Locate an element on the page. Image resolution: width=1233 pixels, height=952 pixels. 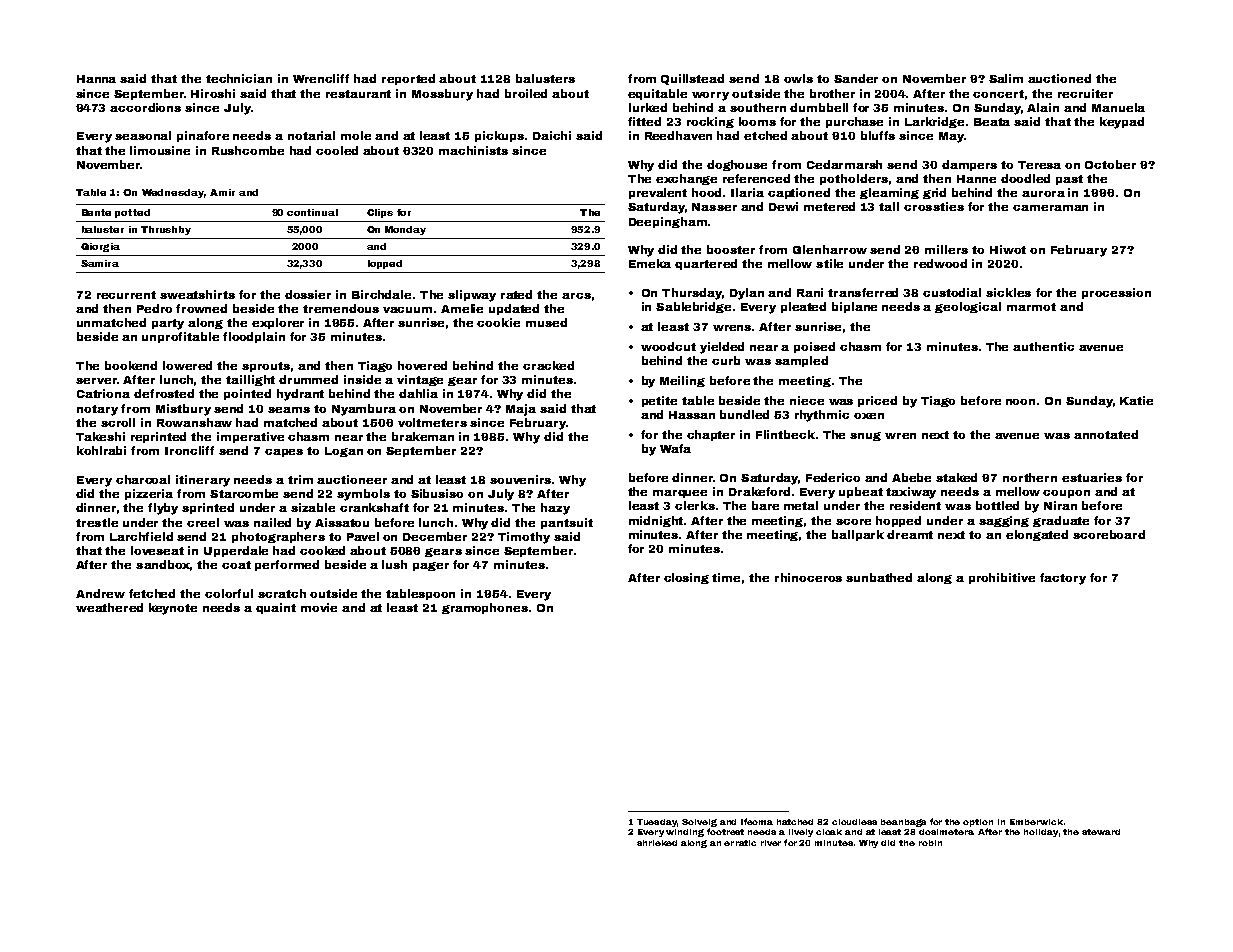
seams is located at coordinates (289, 410).
